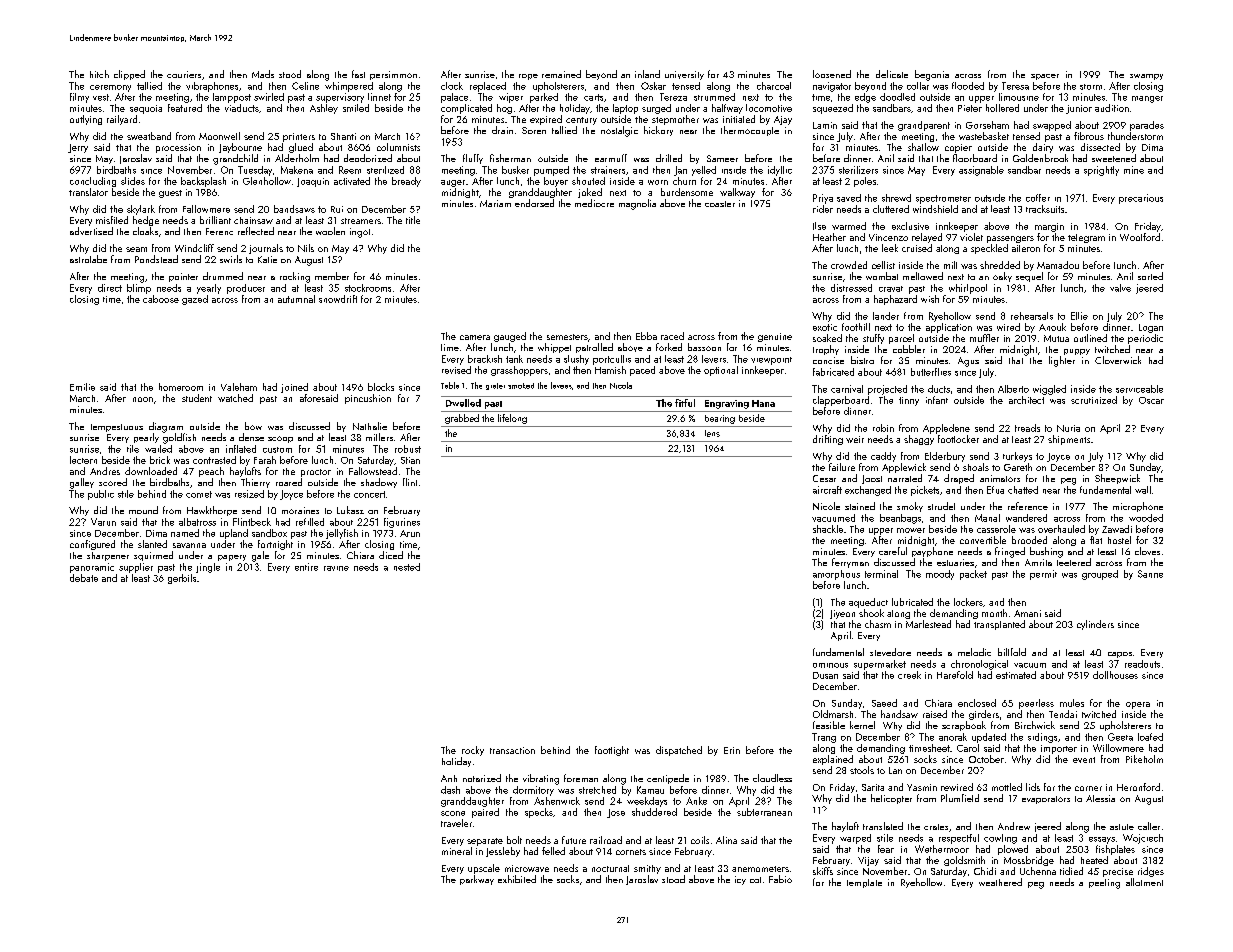 This image has width=1233, height=952. What do you see at coordinates (1146, 77) in the image?
I see `swampy` at bounding box center [1146, 77].
